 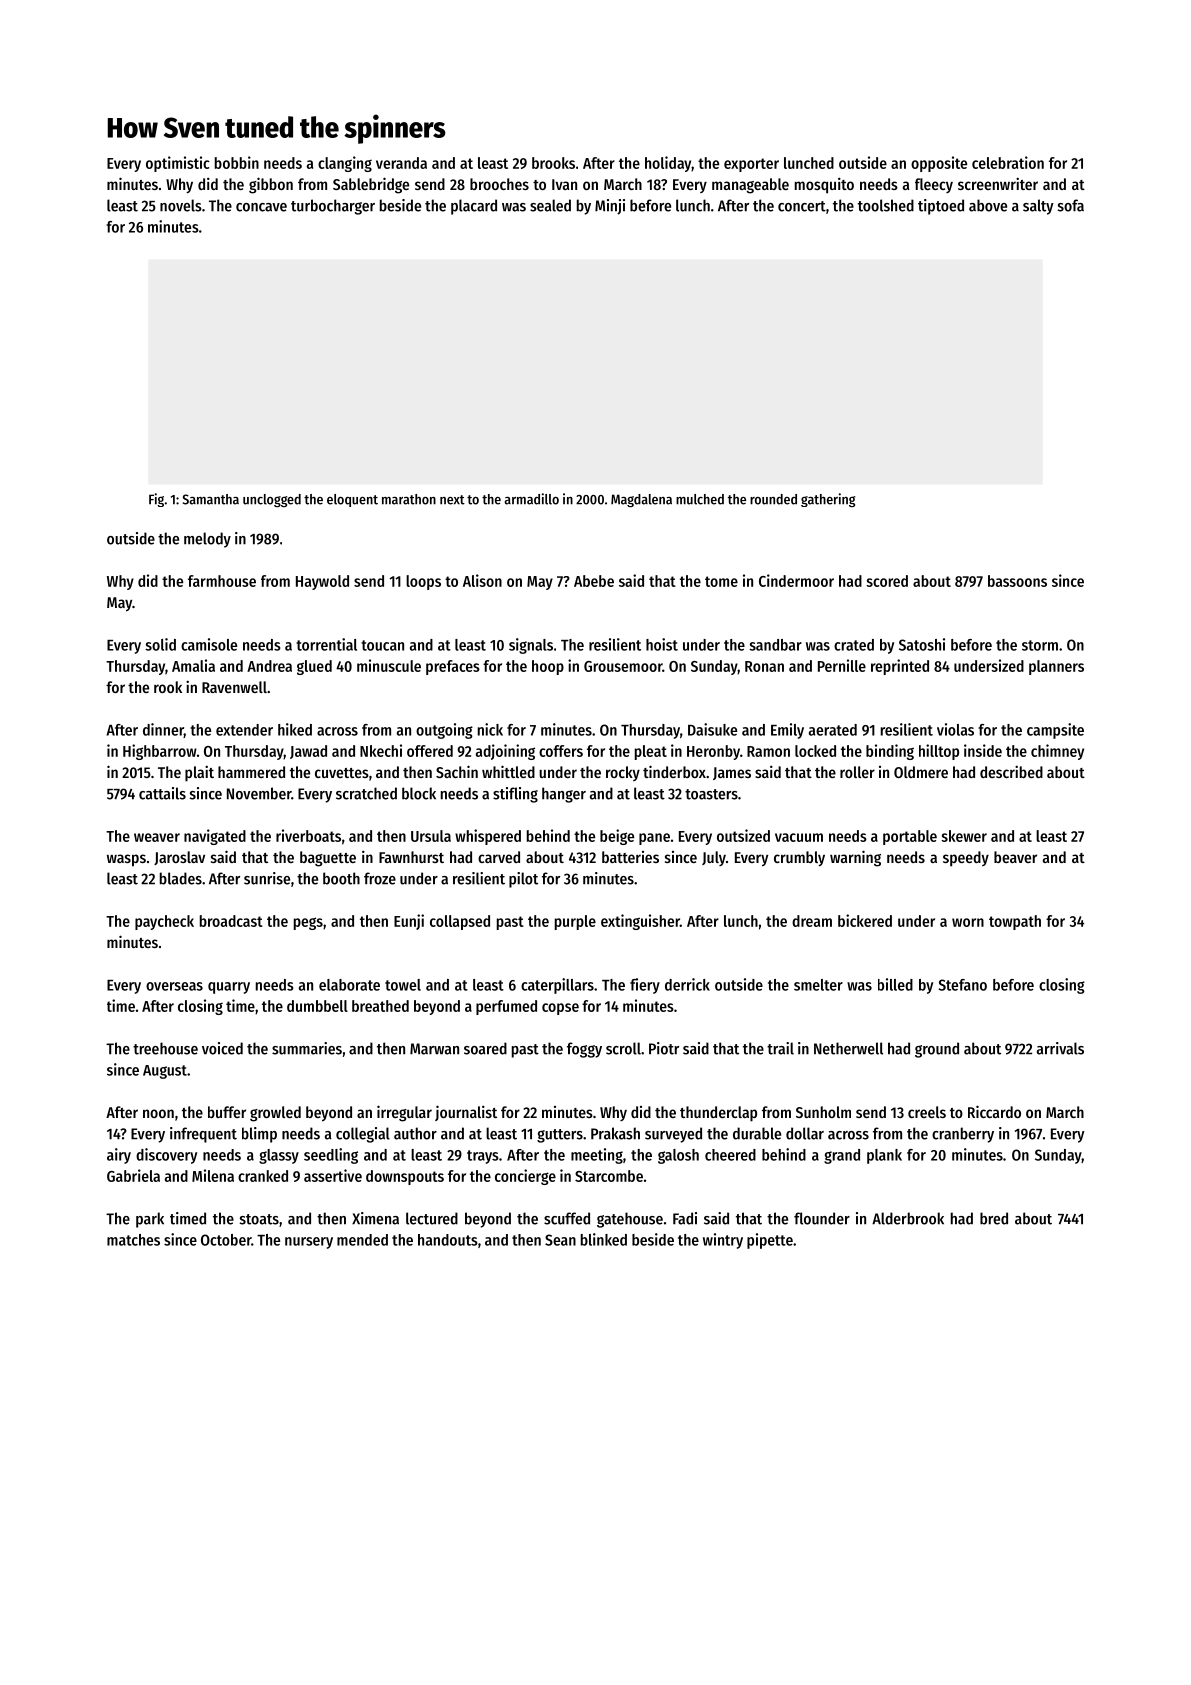 I want to click on gathering, so click(x=828, y=500).
